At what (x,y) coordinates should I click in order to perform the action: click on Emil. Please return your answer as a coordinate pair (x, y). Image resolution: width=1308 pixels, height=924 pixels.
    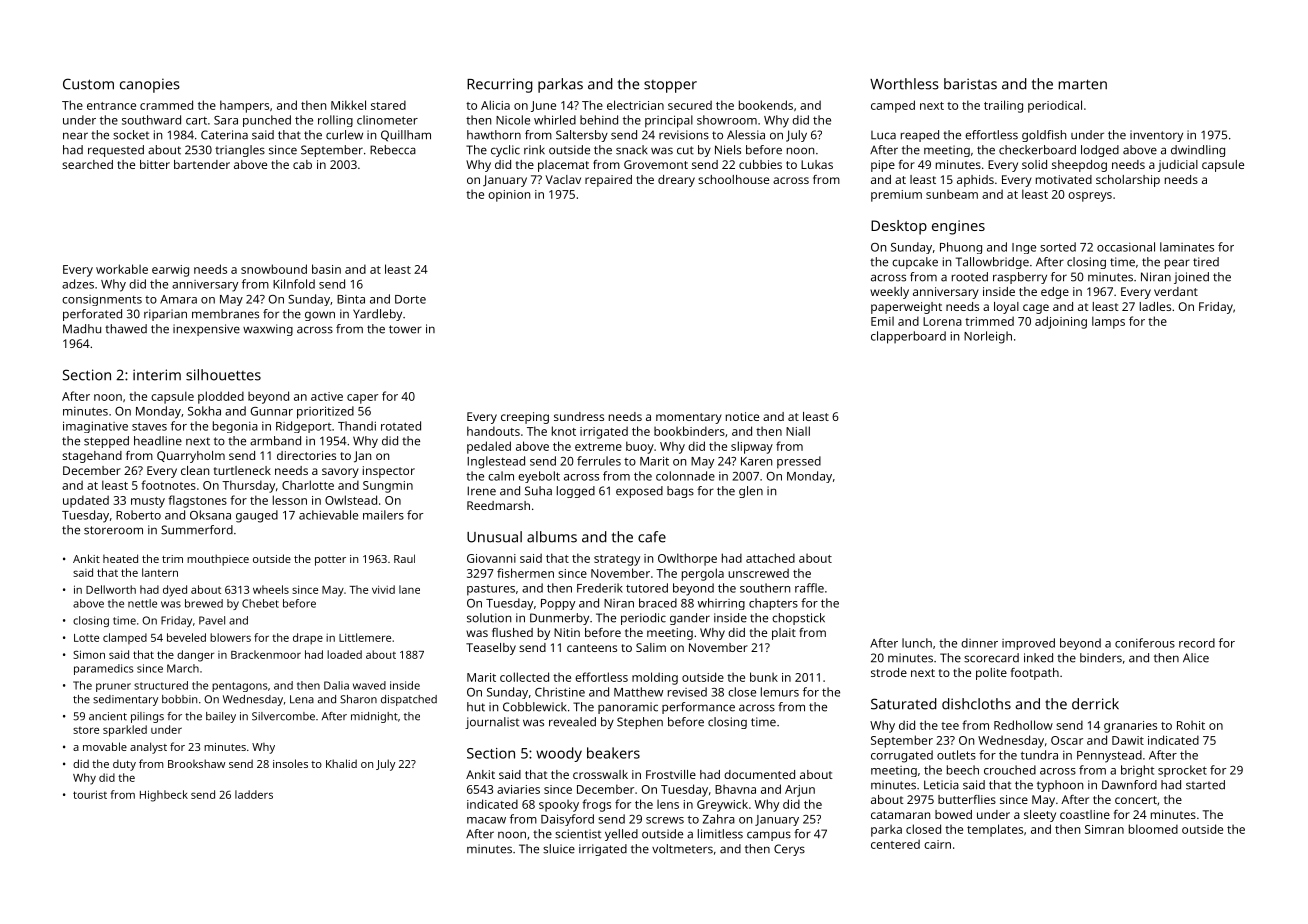
    Looking at the image, I should click on (882, 321).
